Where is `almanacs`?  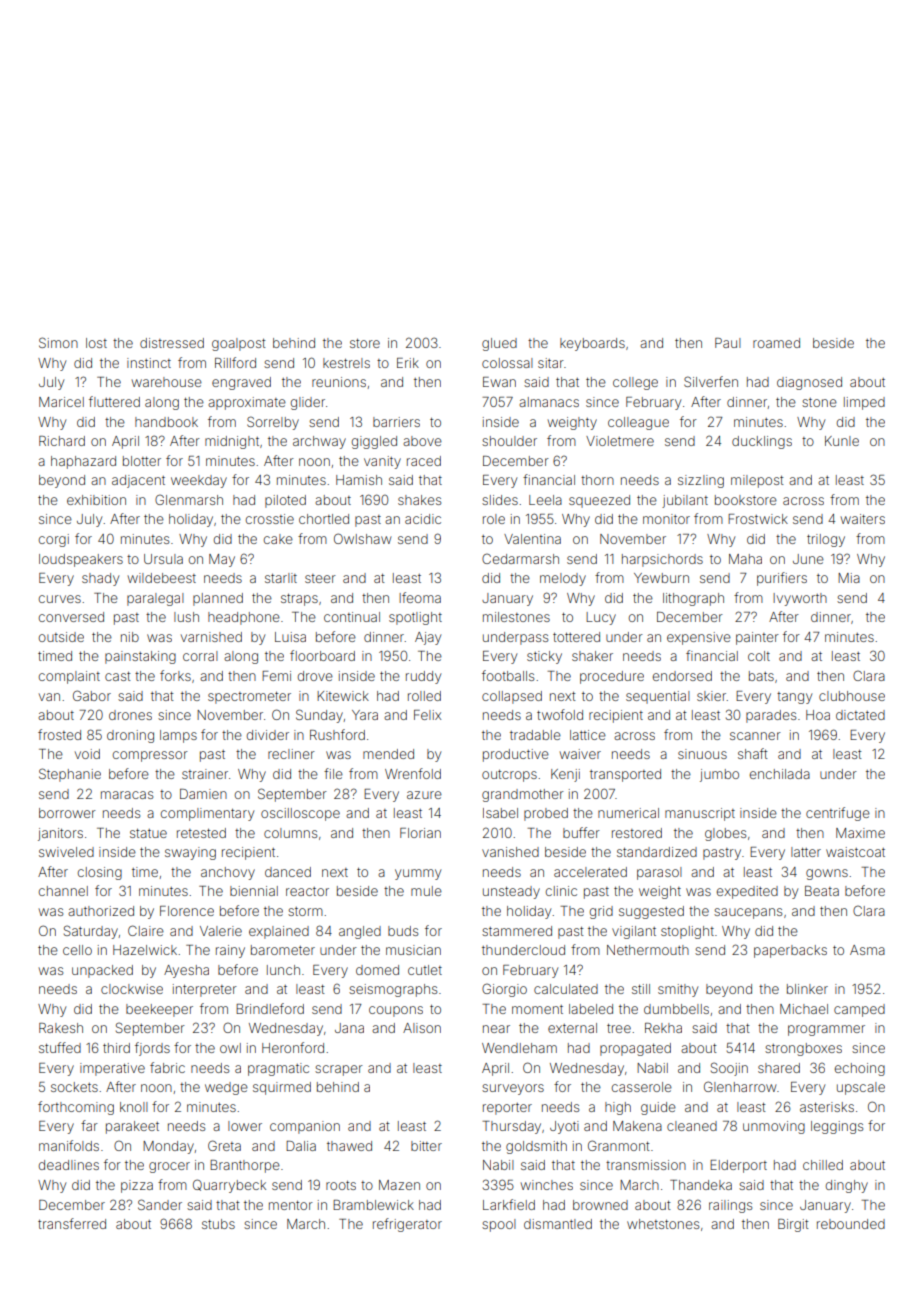
almanacs is located at coordinates (549, 402).
